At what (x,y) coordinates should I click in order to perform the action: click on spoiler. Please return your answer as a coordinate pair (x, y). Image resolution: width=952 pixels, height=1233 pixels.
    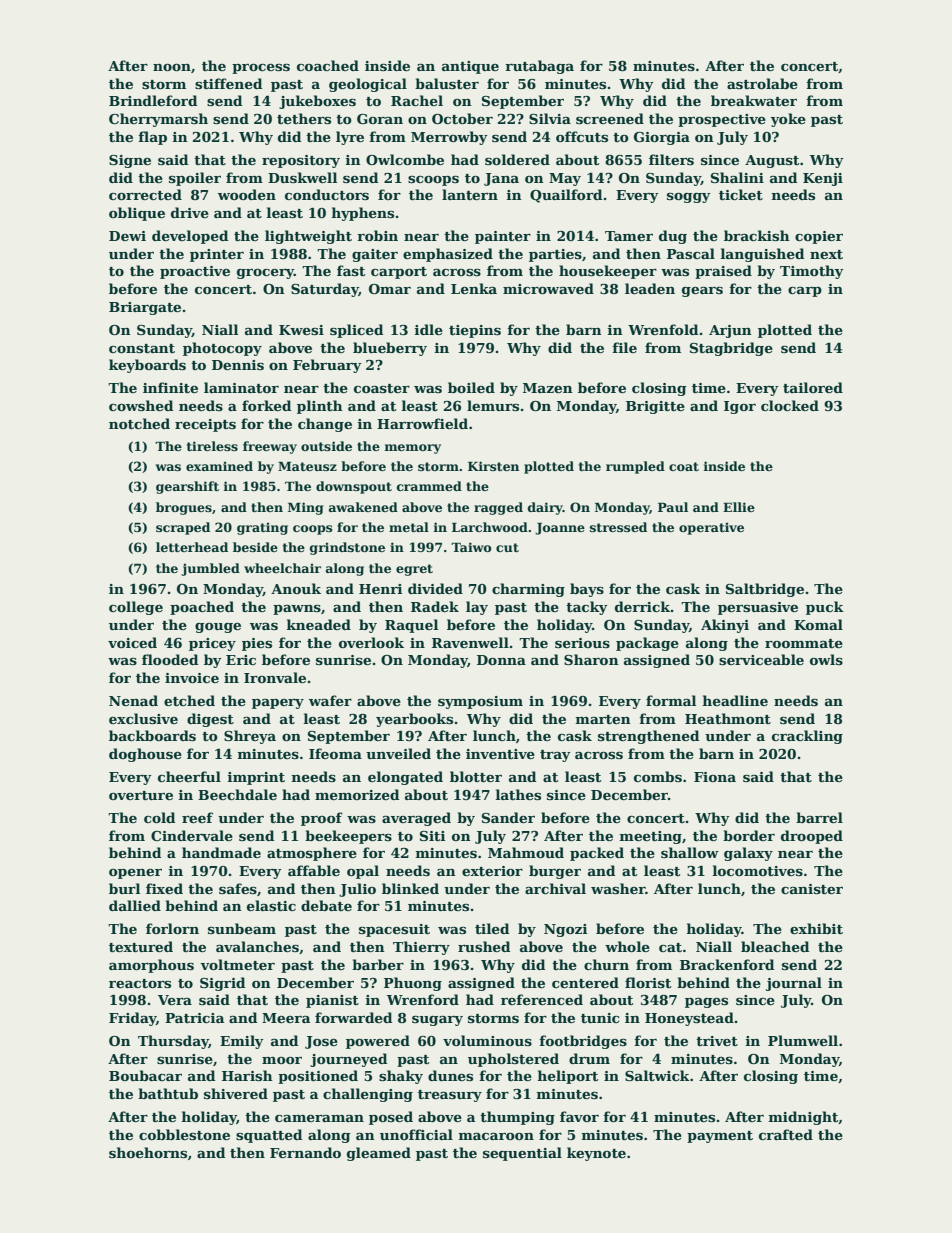
    Looking at the image, I should click on (195, 179).
